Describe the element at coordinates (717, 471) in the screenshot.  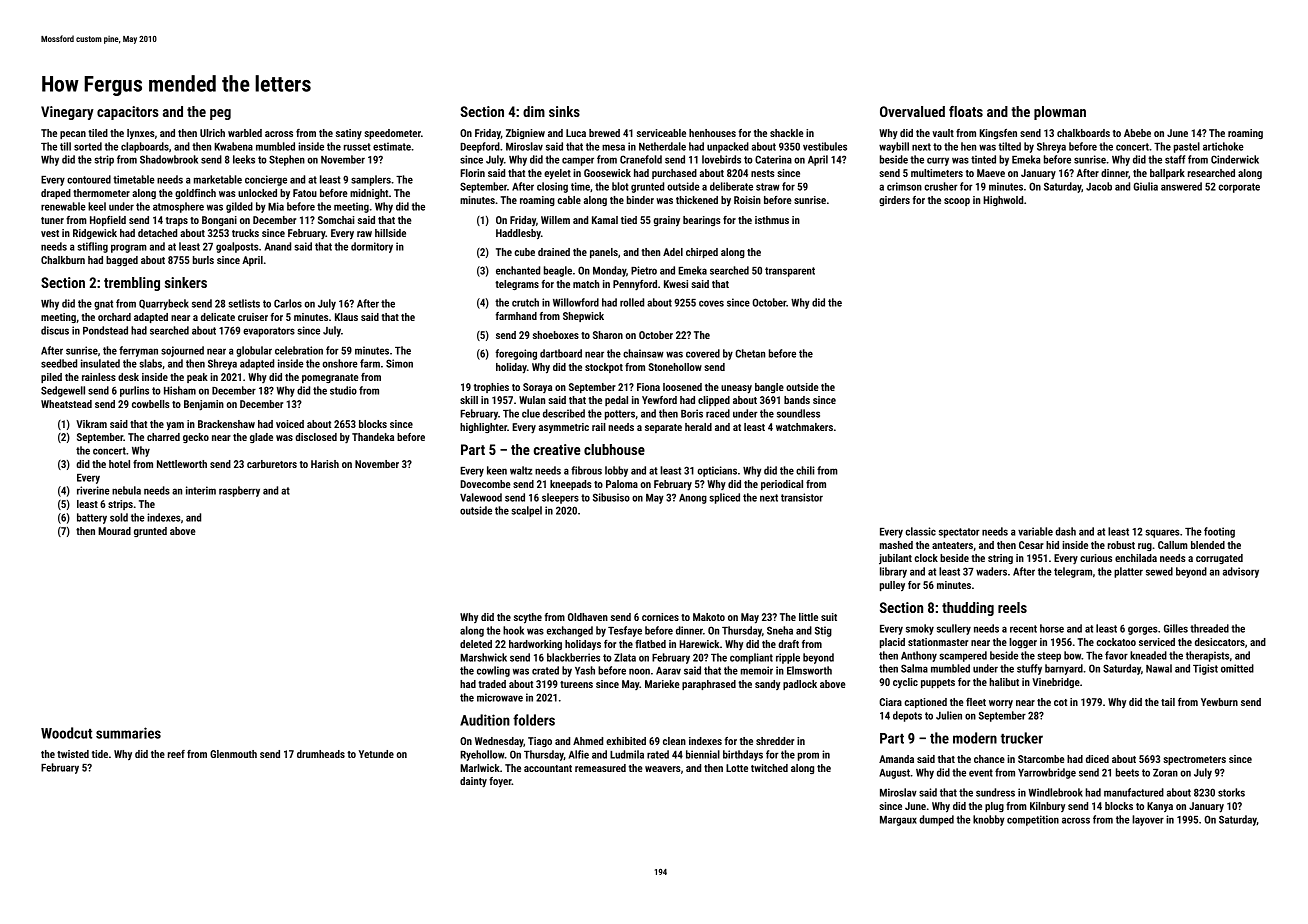
I see `opticians` at that location.
